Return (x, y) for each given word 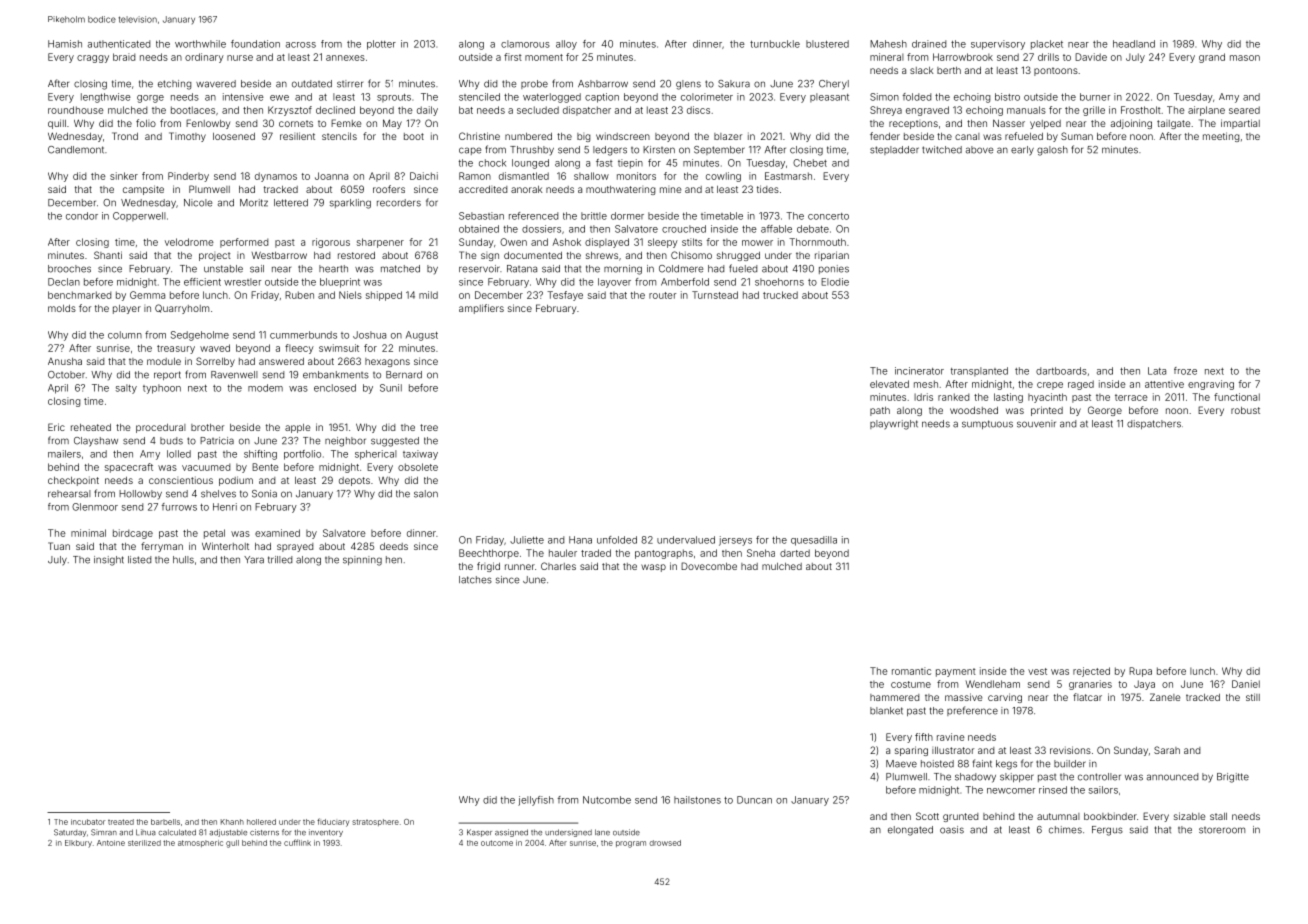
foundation (255, 44)
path (880, 411)
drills (1048, 57)
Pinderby (188, 177)
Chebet (810, 163)
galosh (1052, 151)
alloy (566, 45)
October (66, 375)
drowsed (665, 843)
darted (795, 553)
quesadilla (814, 541)
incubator (88, 822)
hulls (183, 560)
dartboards (1061, 371)
